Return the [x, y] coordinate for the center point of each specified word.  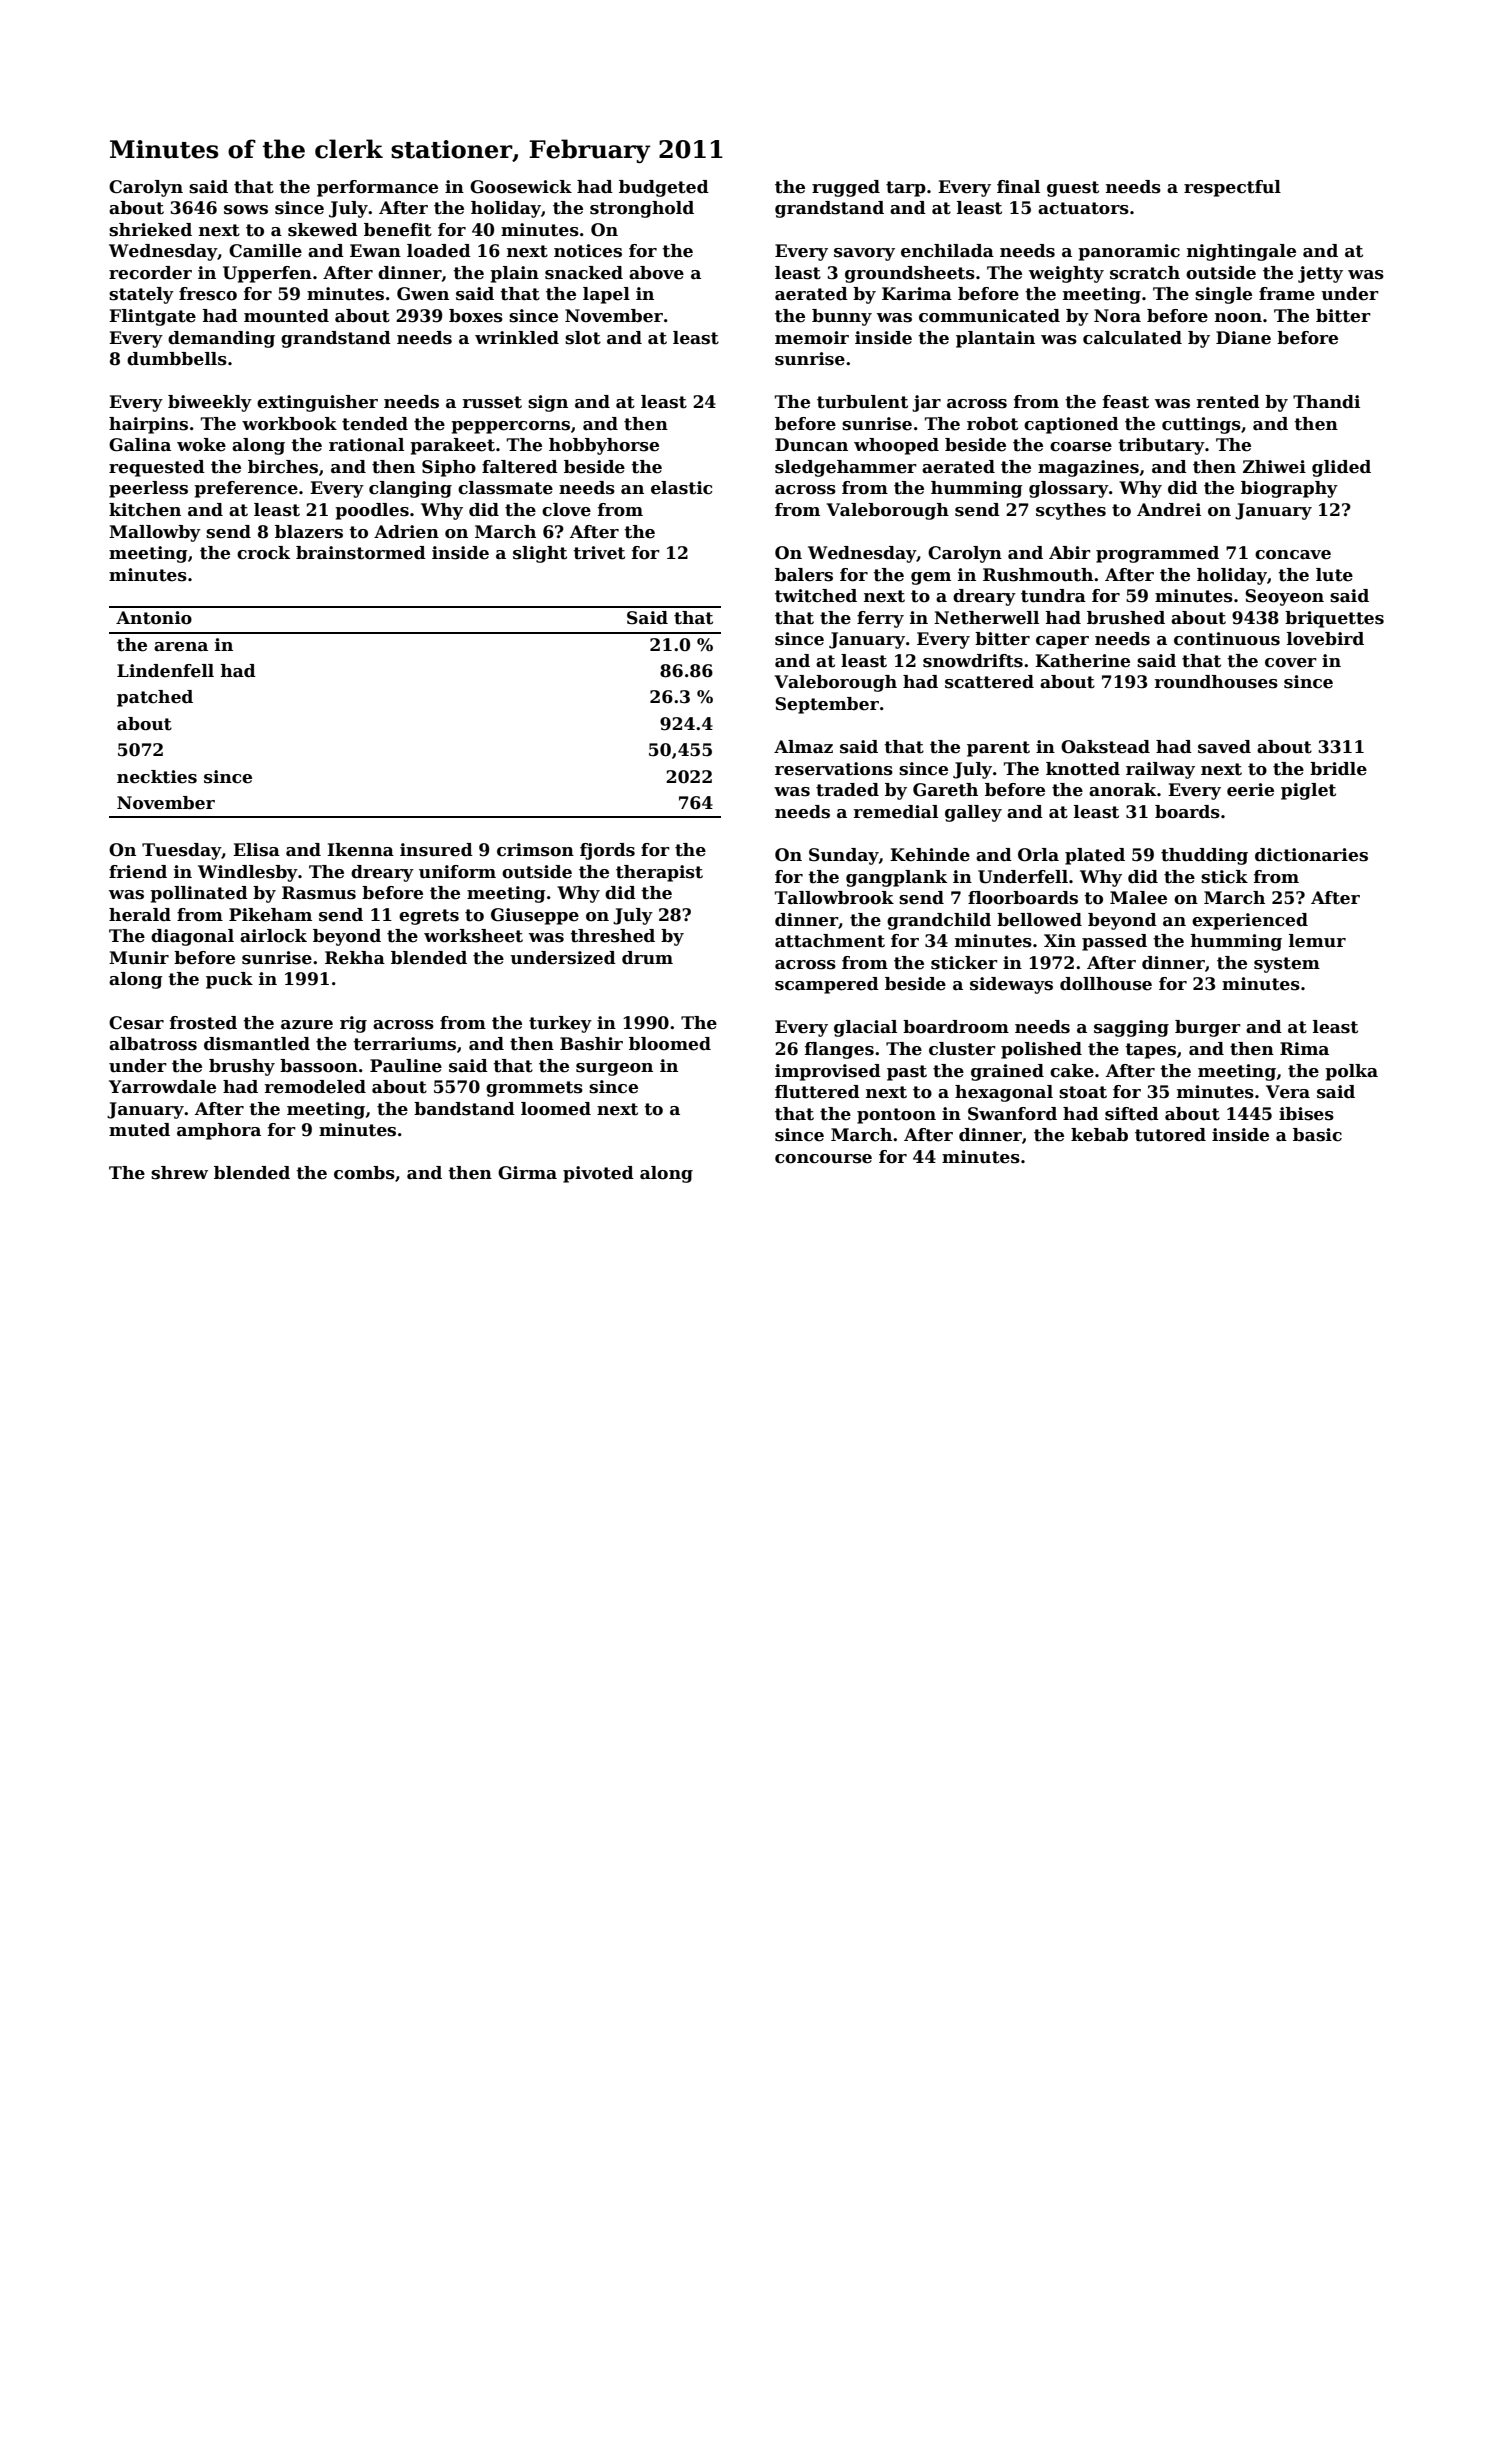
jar [926, 403]
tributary [1161, 446]
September [827, 705]
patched [155, 698]
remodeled [315, 1087]
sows [246, 210]
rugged [846, 188]
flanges [839, 1050]
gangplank [896, 878]
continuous [1227, 639]
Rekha [355, 958]
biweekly [210, 403]
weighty [1066, 274]
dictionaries [1311, 855]
